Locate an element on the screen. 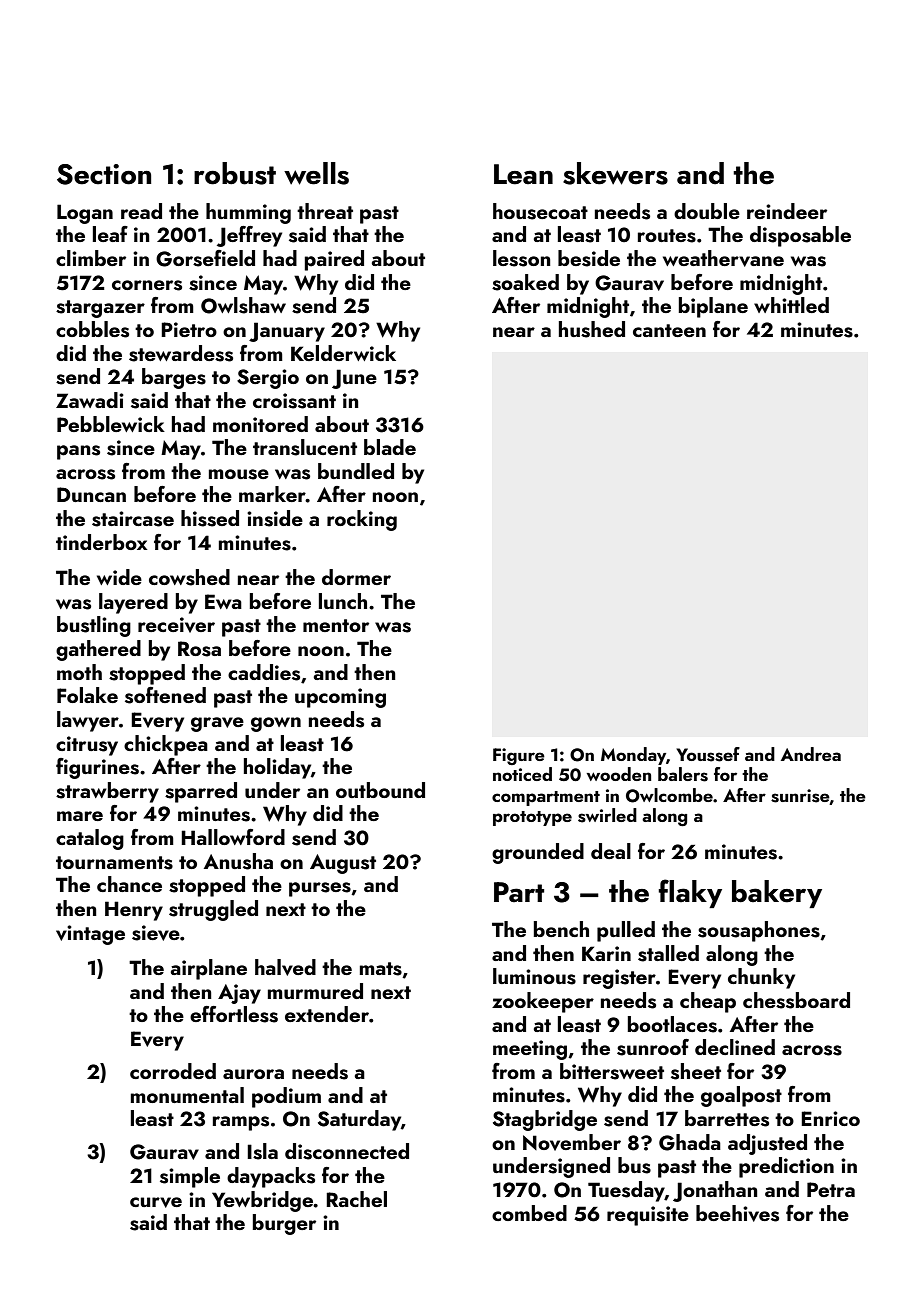 The width and height of the screenshot is (924, 1311). extender is located at coordinates (327, 1014).
